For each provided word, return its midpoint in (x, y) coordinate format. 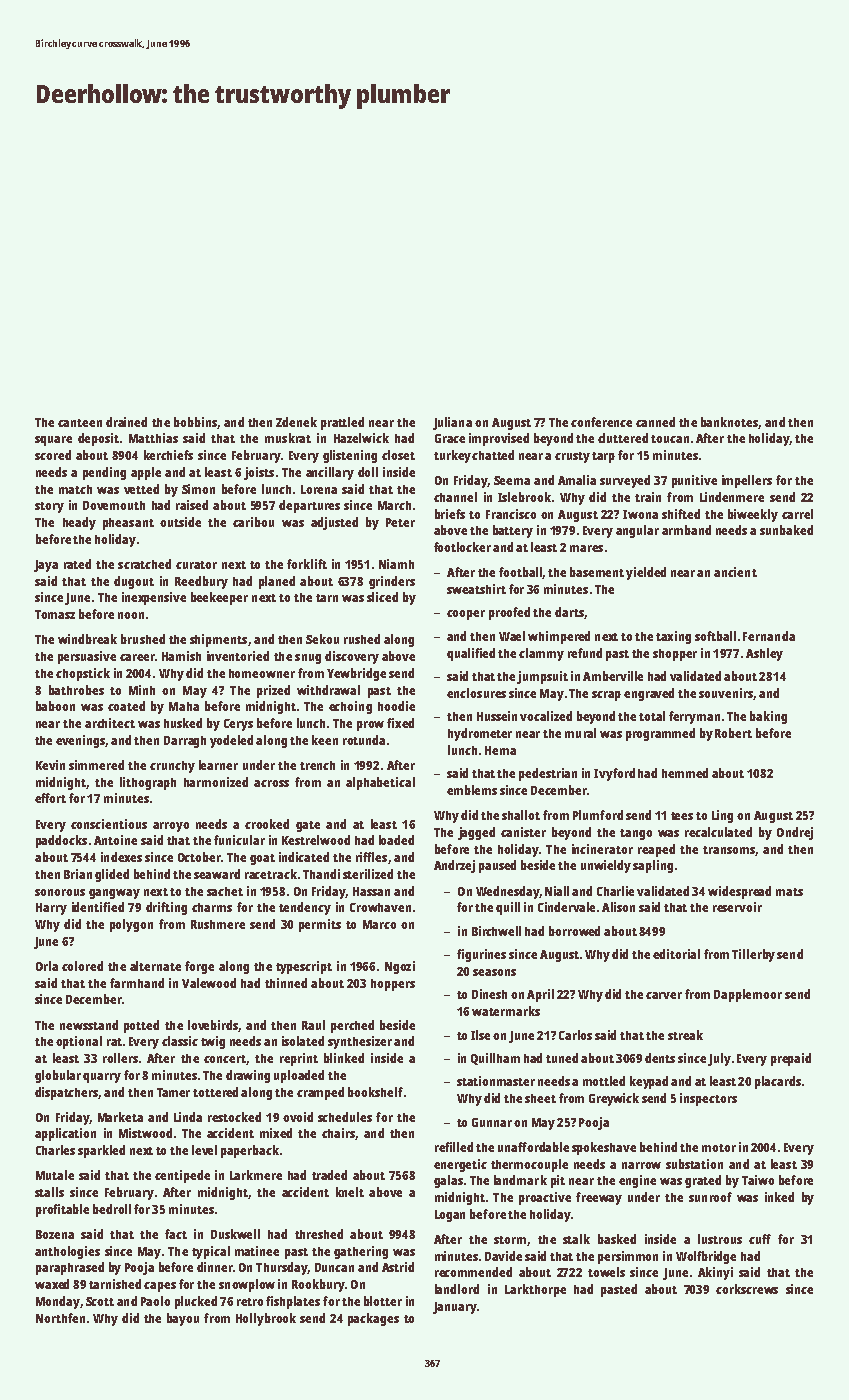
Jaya (46, 566)
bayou (183, 1319)
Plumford (598, 815)
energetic (460, 1165)
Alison (618, 907)
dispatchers (67, 1093)
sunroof (710, 1197)
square (53, 441)
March (394, 505)
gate (308, 826)
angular (637, 531)
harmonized (216, 782)
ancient (735, 572)
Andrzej (454, 866)
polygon (131, 925)
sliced (382, 597)
